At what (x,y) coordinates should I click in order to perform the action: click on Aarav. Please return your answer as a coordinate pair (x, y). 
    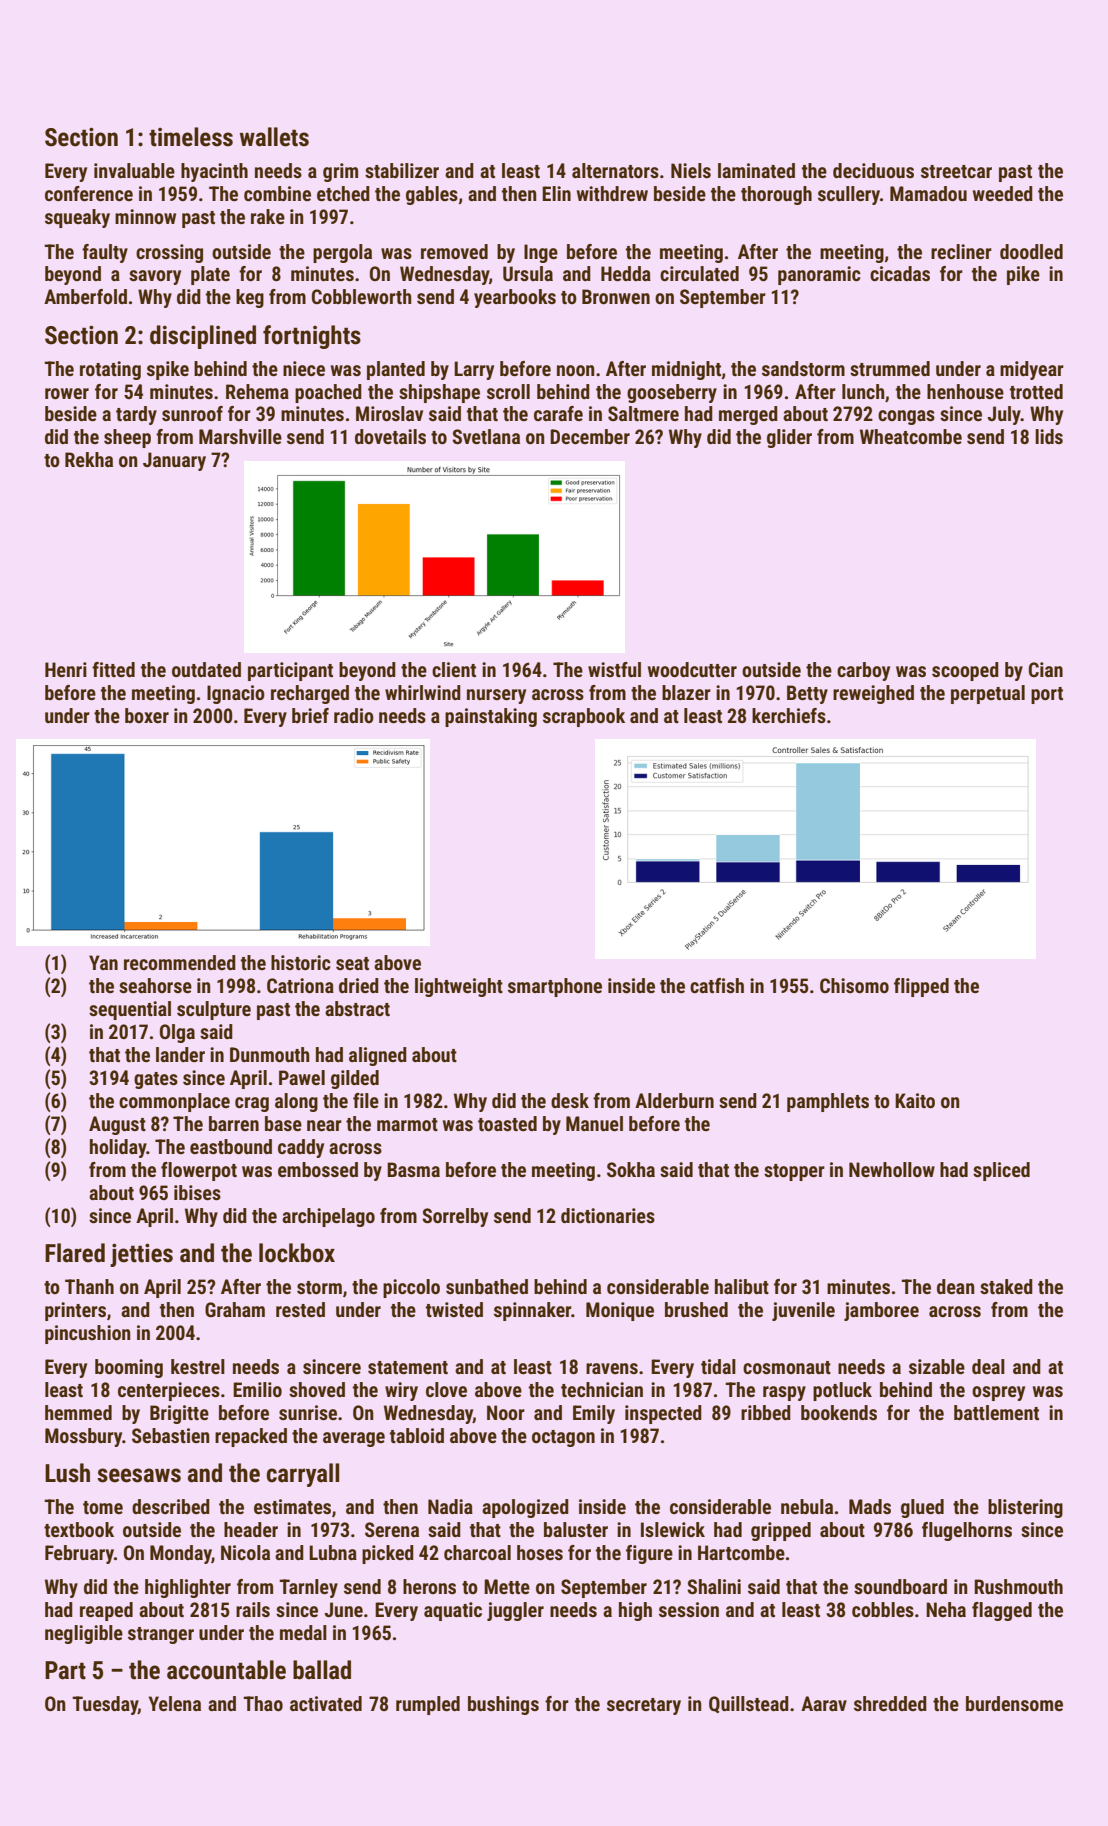
    Looking at the image, I should click on (824, 1703).
